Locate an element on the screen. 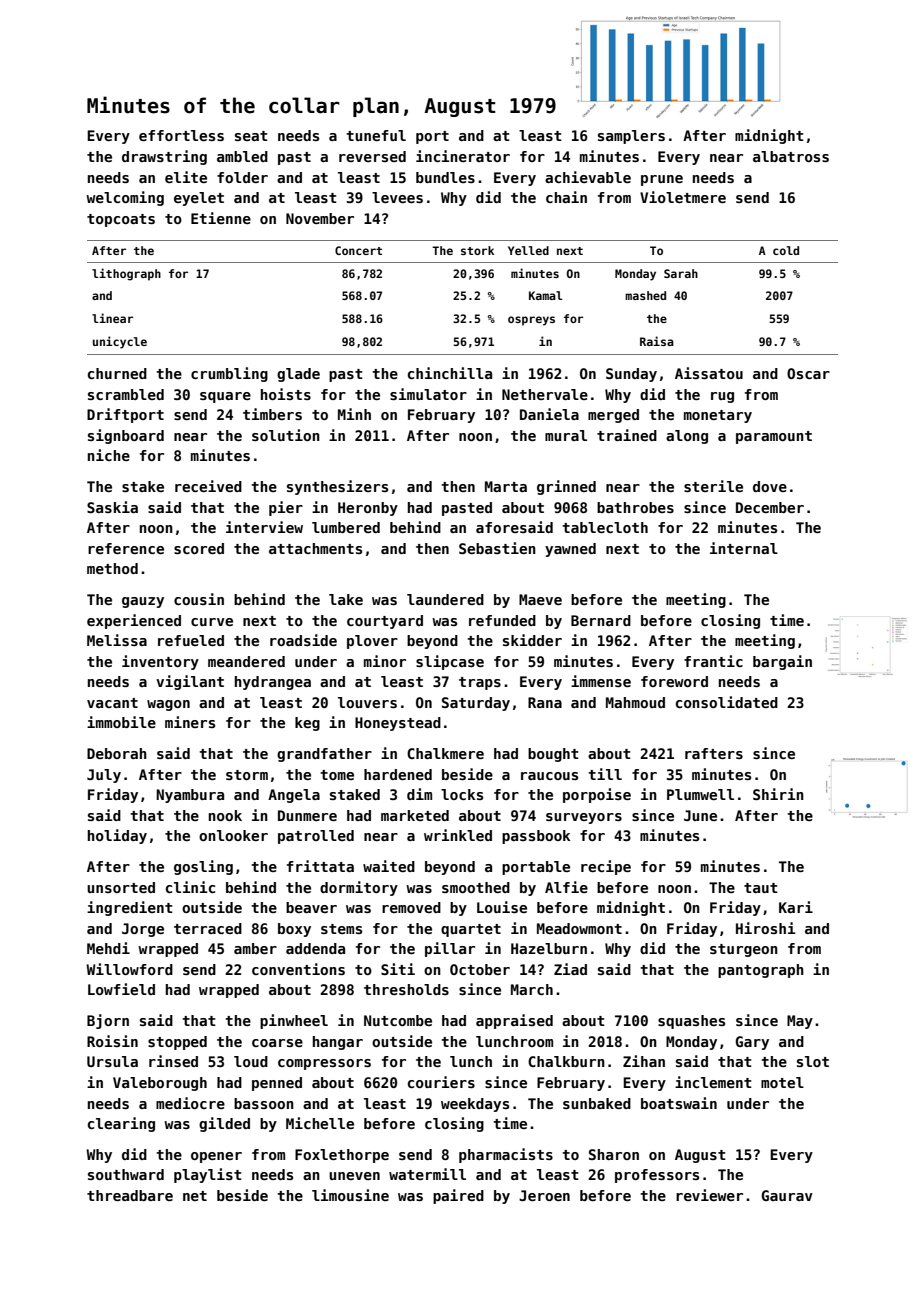 This screenshot has width=924, height=1308. appraised is located at coordinates (514, 1021).
